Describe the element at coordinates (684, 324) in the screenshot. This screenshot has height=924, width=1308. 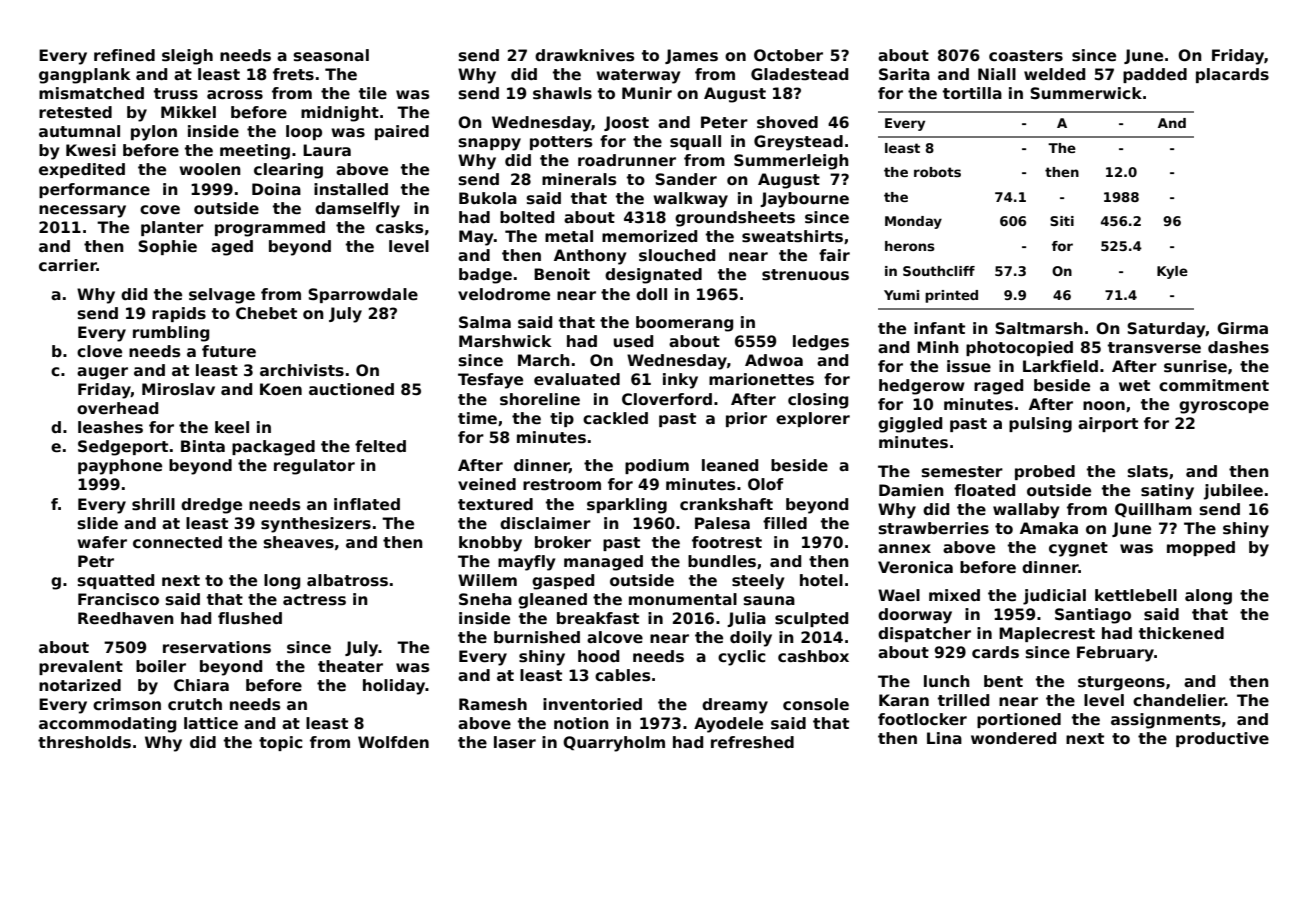
I see `boomerang` at that location.
